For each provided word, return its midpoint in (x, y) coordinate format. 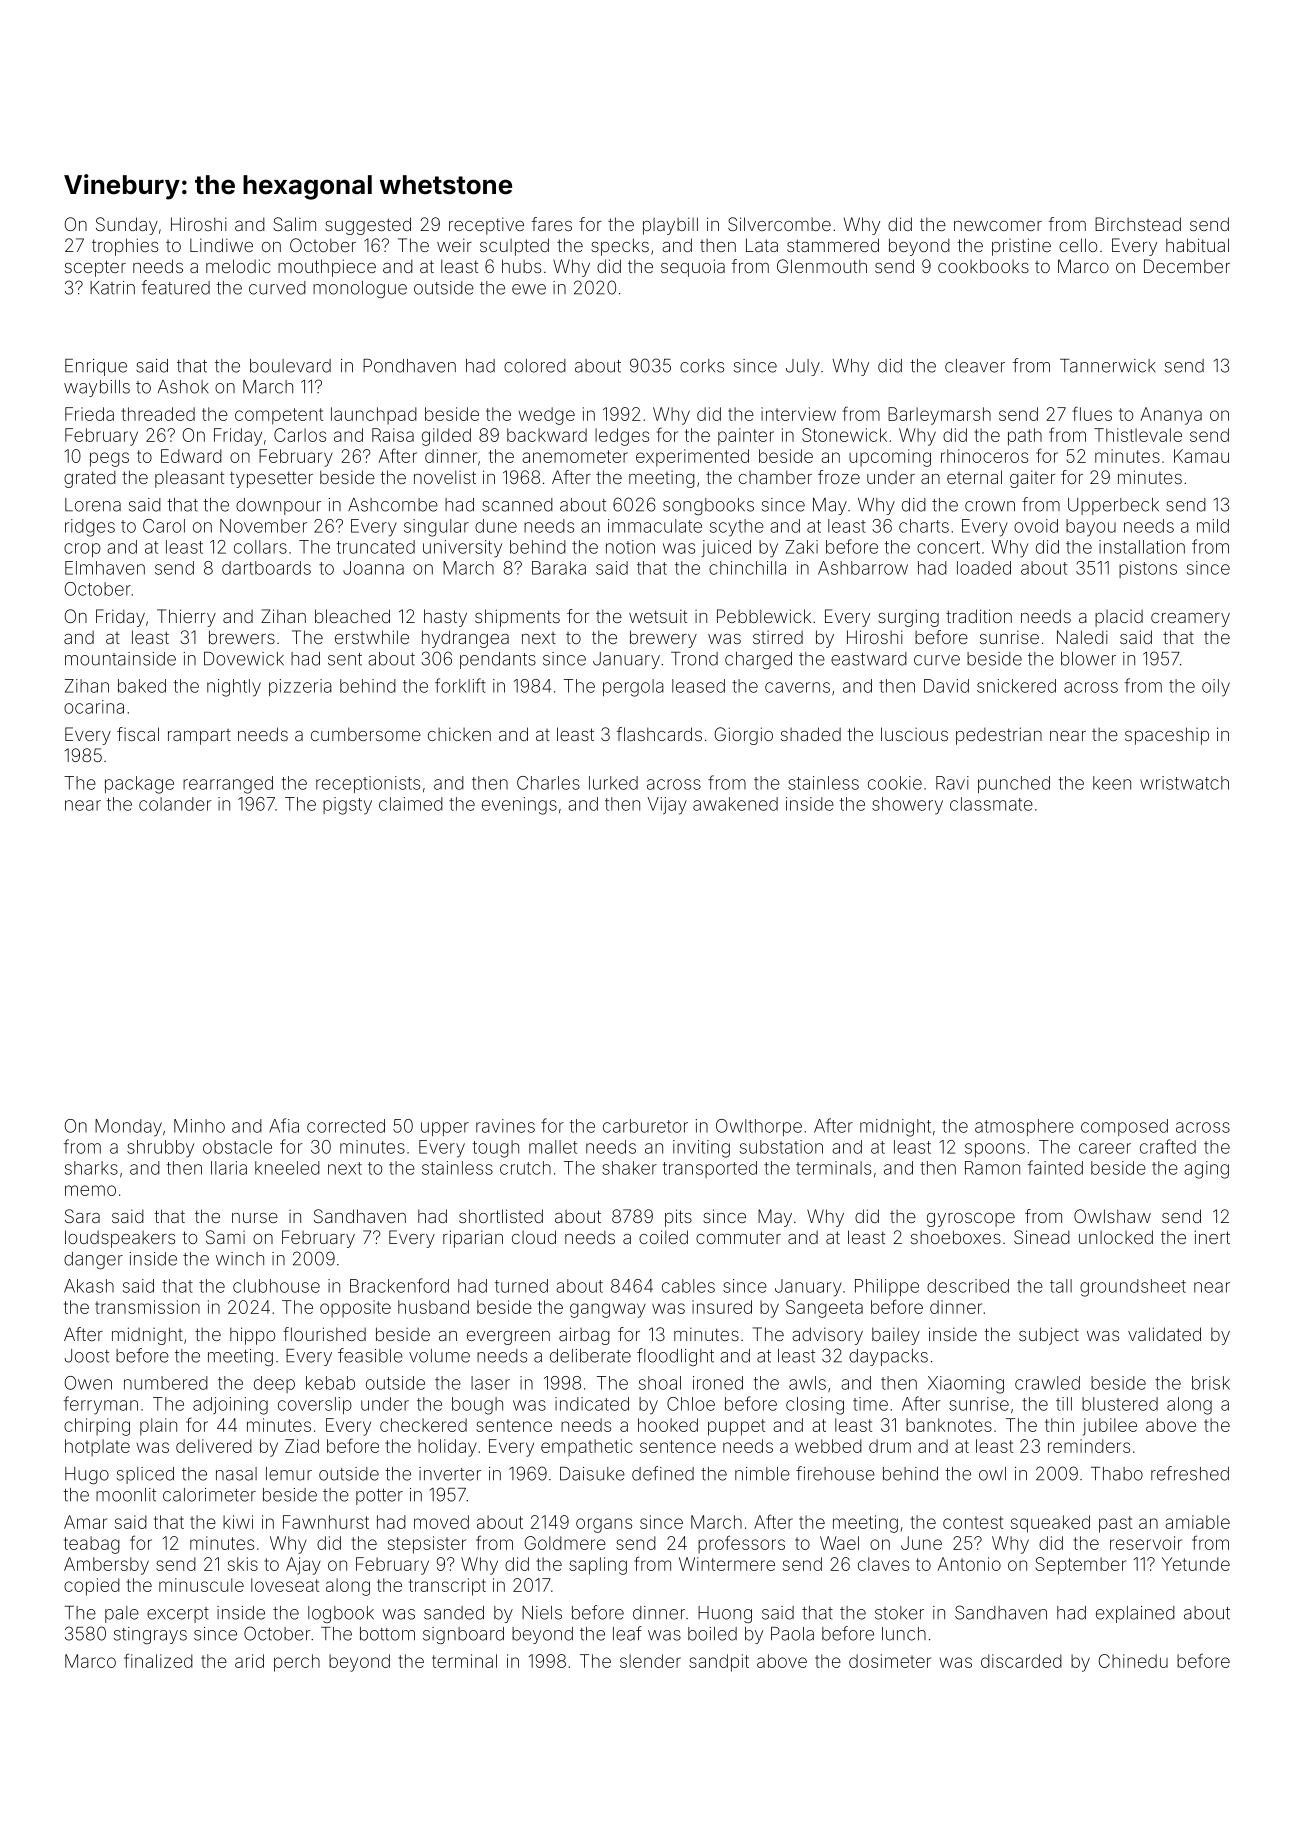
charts (924, 526)
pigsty (347, 806)
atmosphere (1024, 1127)
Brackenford (399, 1285)
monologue (360, 289)
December (1187, 266)
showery (907, 806)
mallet (553, 1147)
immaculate (655, 526)
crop (82, 550)
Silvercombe (779, 224)
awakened (735, 804)
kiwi (238, 1522)
